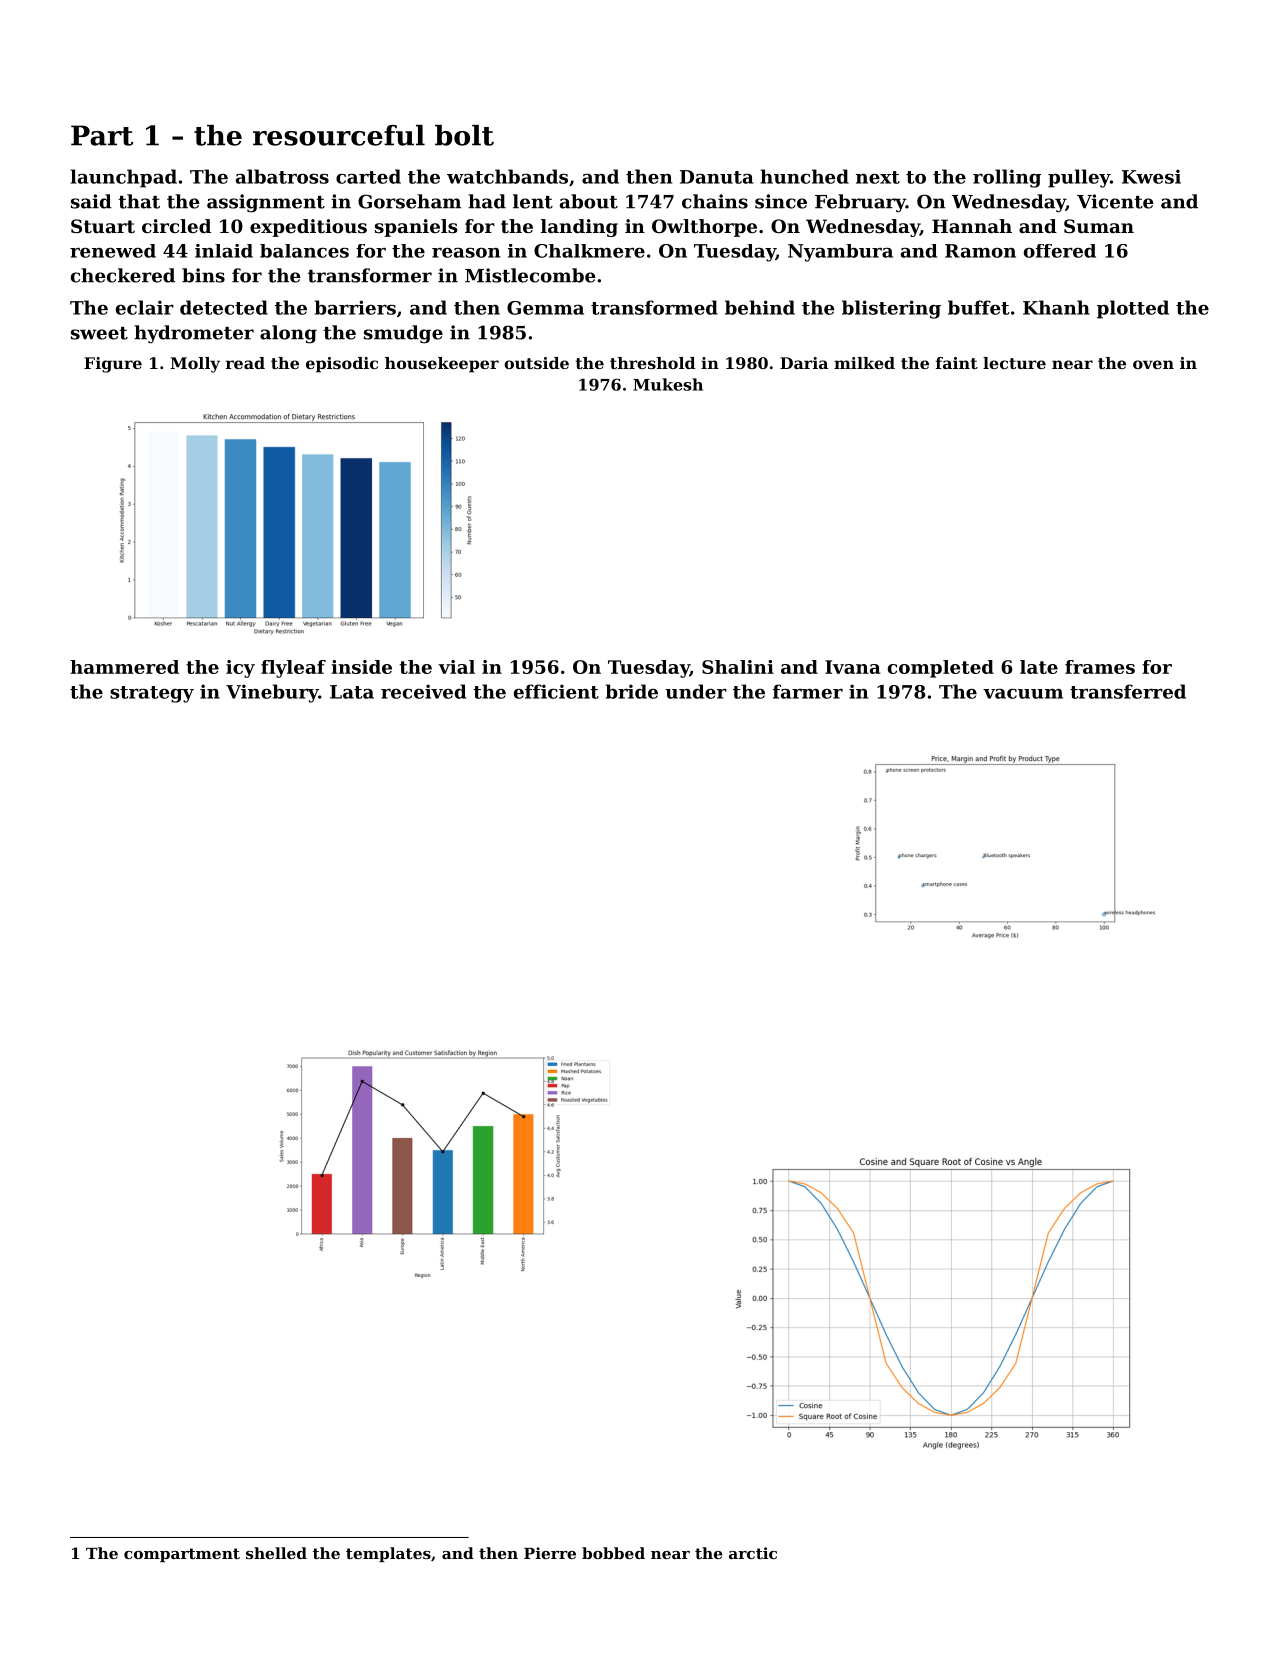  Describe the element at coordinates (272, 693) in the page. I see `Vinebury` at that location.
